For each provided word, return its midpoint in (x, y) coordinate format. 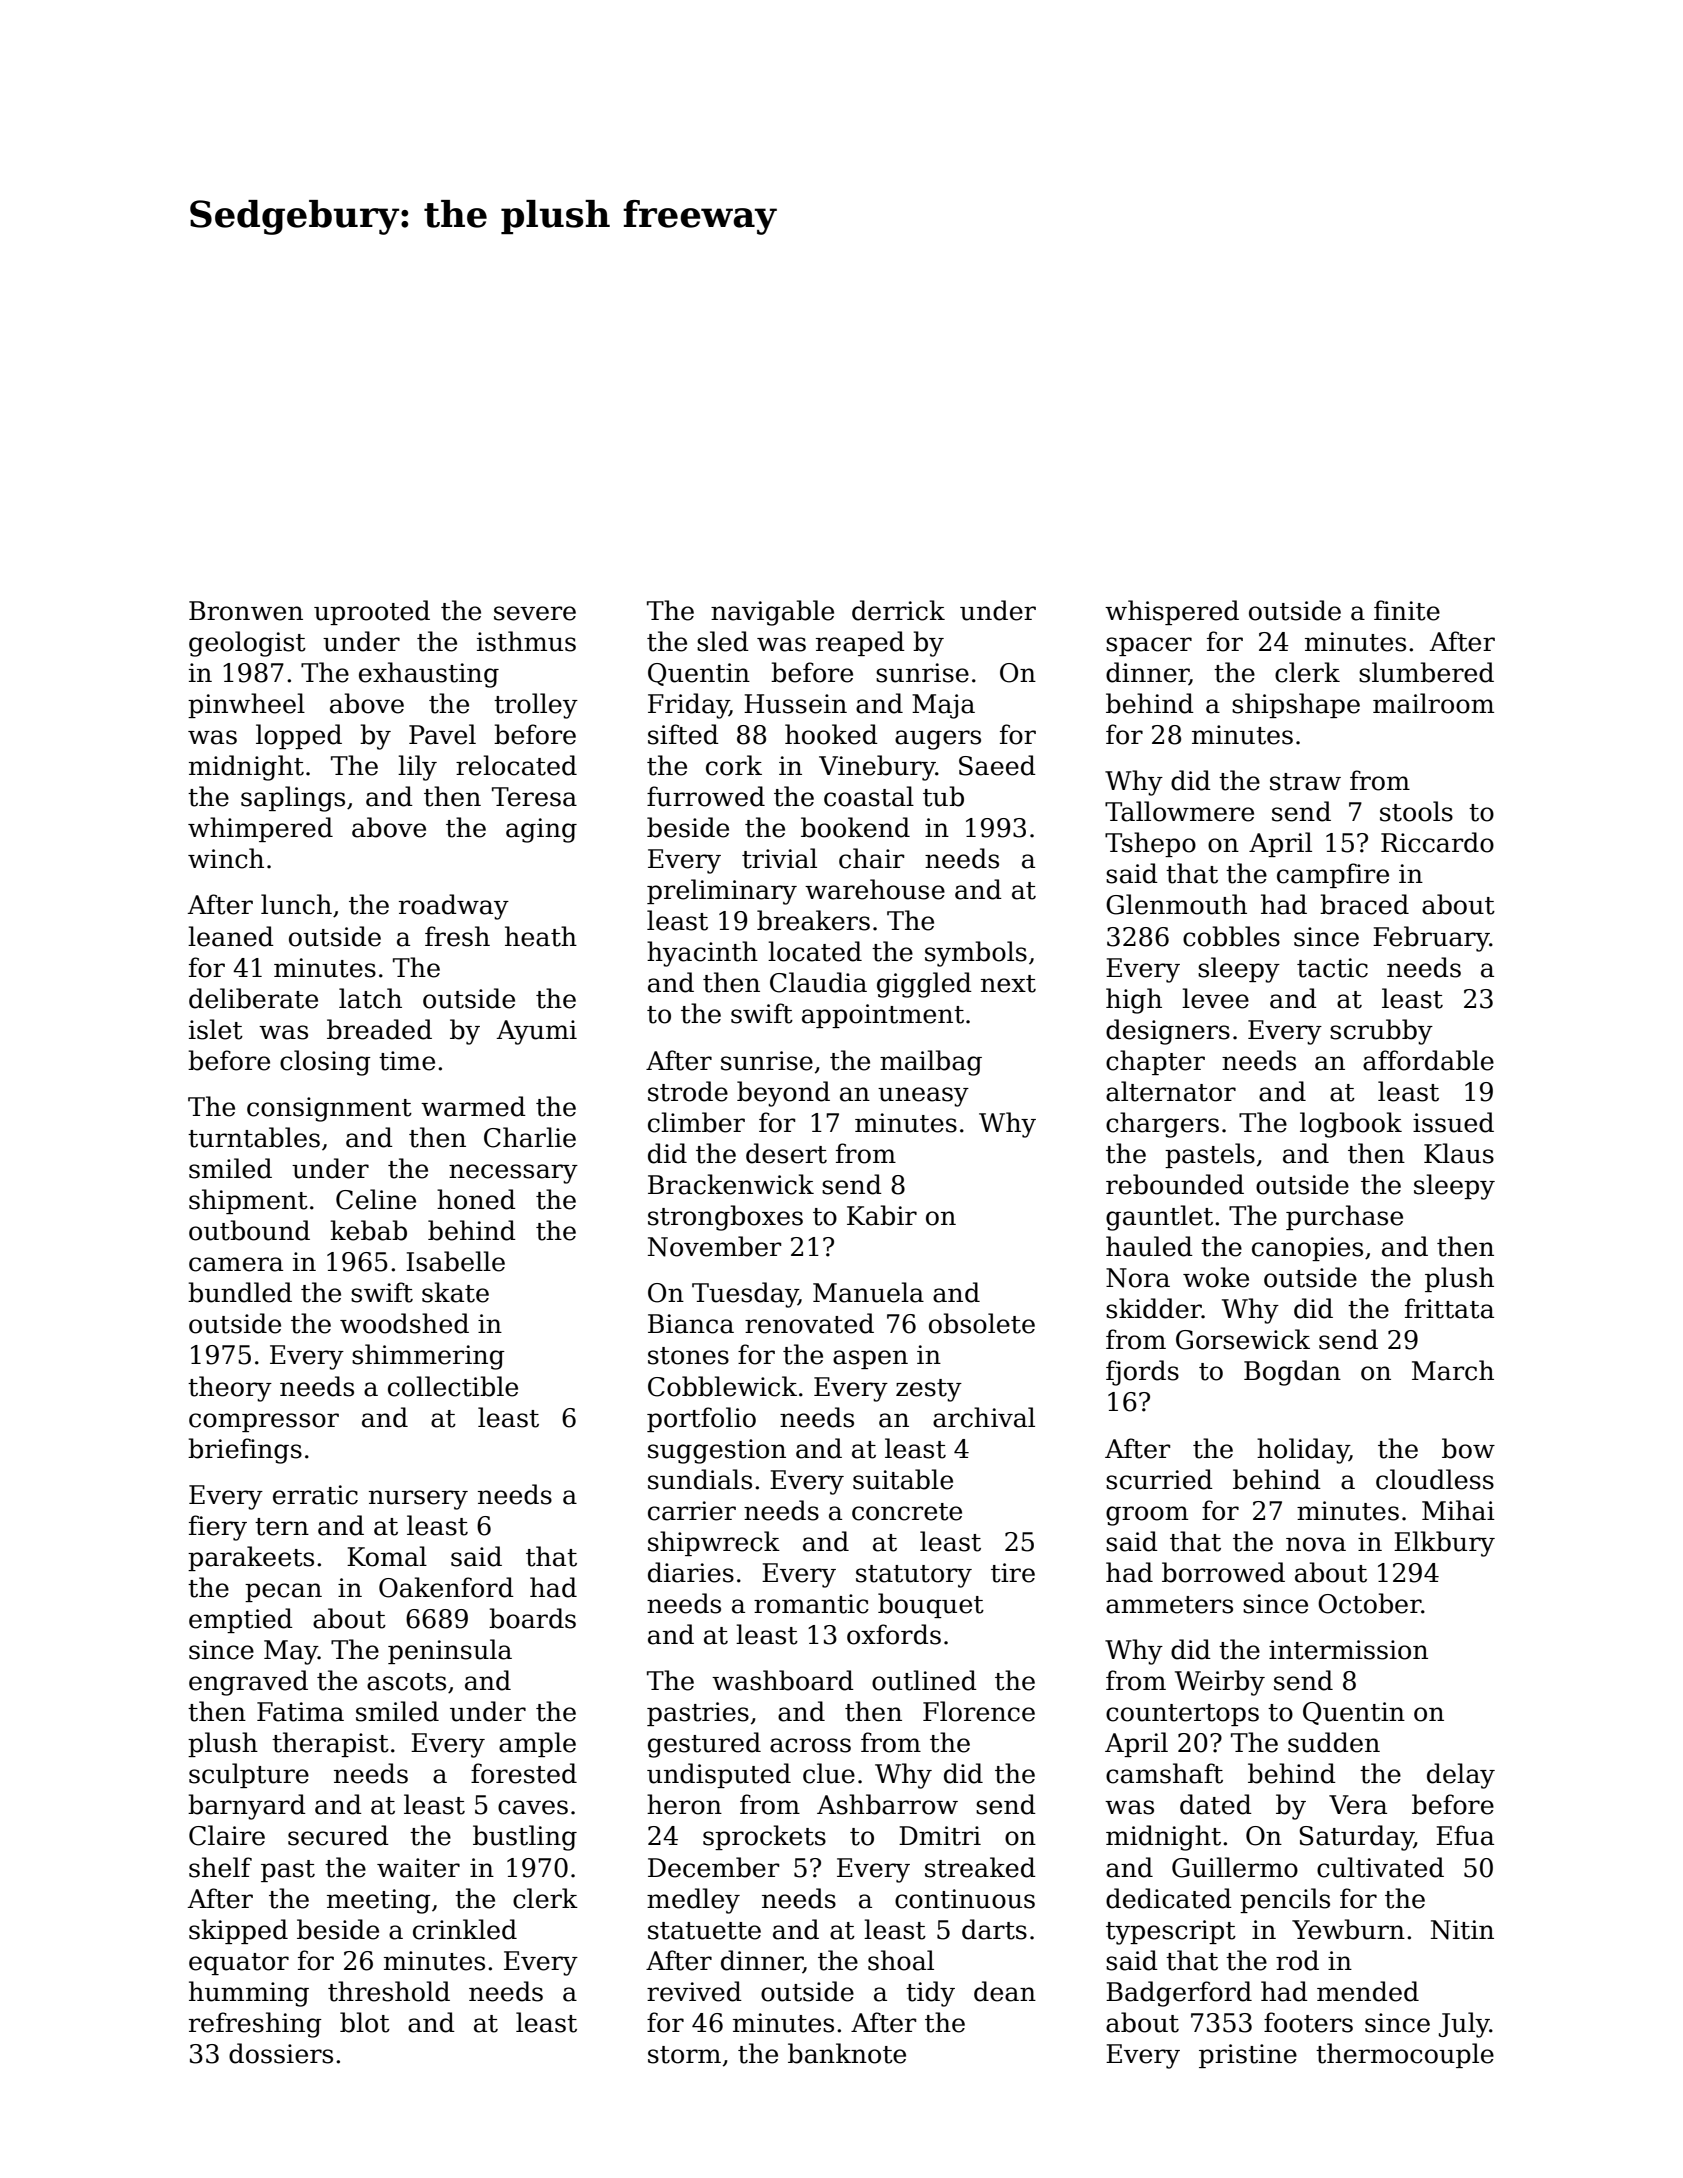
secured (338, 1835)
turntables (254, 1137)
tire (1013, 1573)
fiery (218, 1528)
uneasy (923, 1097)
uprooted (372, 612)
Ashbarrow (887, 1804)
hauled (1149, 1246)
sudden (1334, 1742)
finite (1407, 610)
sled (723, 641)
